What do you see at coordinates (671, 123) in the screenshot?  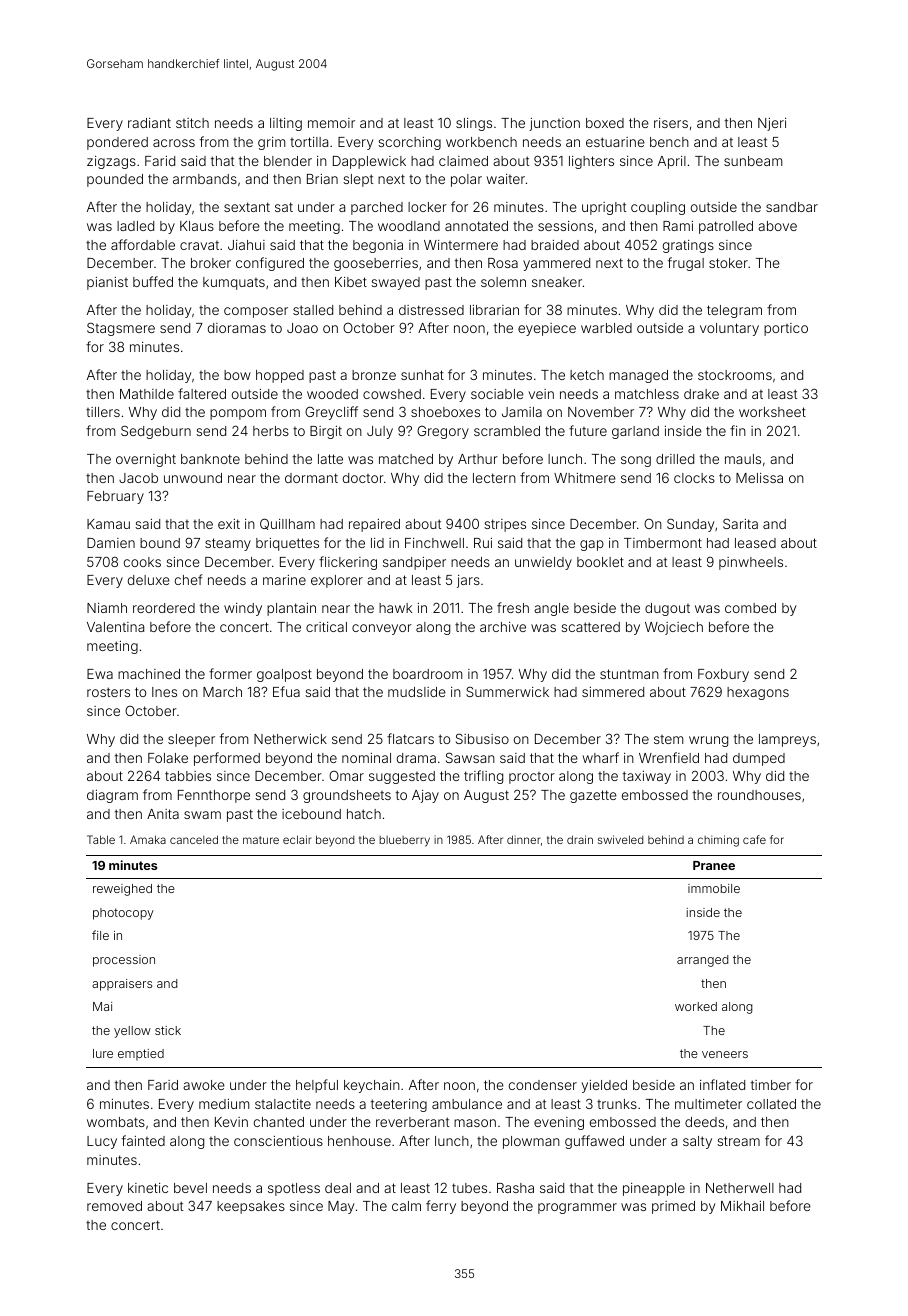 I see `risers` at bounding box center [671, 123].
